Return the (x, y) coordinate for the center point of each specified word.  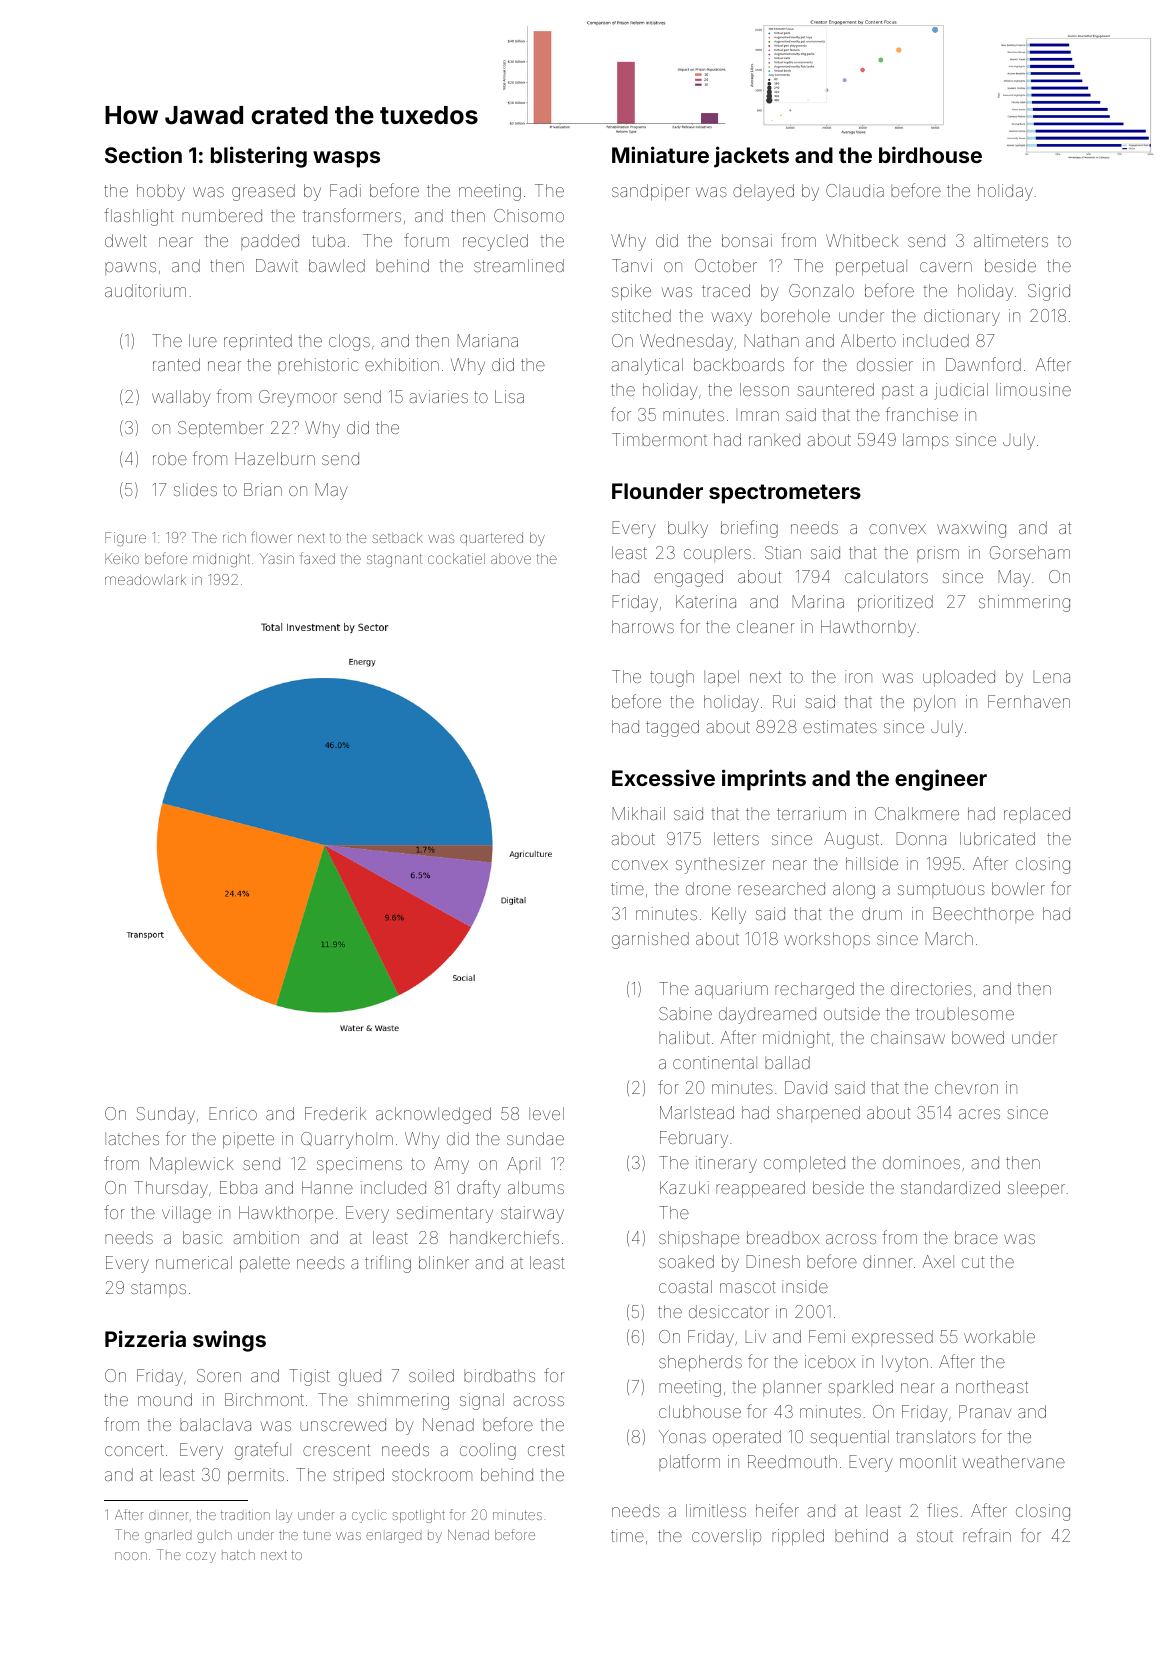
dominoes (921, 1162)
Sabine (685, 1013)
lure (203, 340)
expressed (892, 1338)
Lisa (509, 396)
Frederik (335, 1113)
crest (546, 1450)
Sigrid (1049, 292)
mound (165, 1399)
